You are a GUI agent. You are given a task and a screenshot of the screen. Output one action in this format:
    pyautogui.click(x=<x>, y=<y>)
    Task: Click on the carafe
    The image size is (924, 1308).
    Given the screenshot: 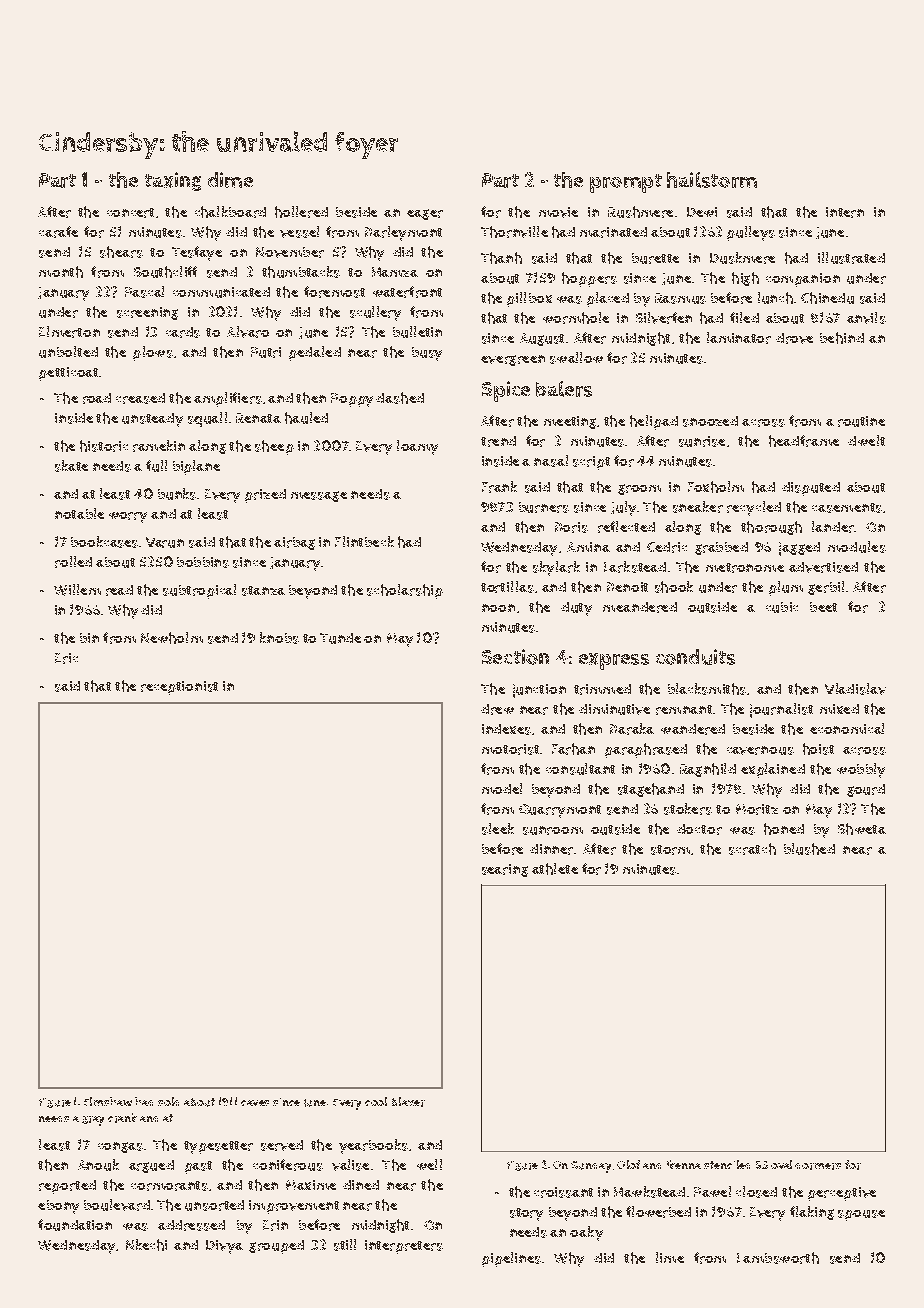 What is the action you would take?
    pyautogui.click(x=58, y=232)
